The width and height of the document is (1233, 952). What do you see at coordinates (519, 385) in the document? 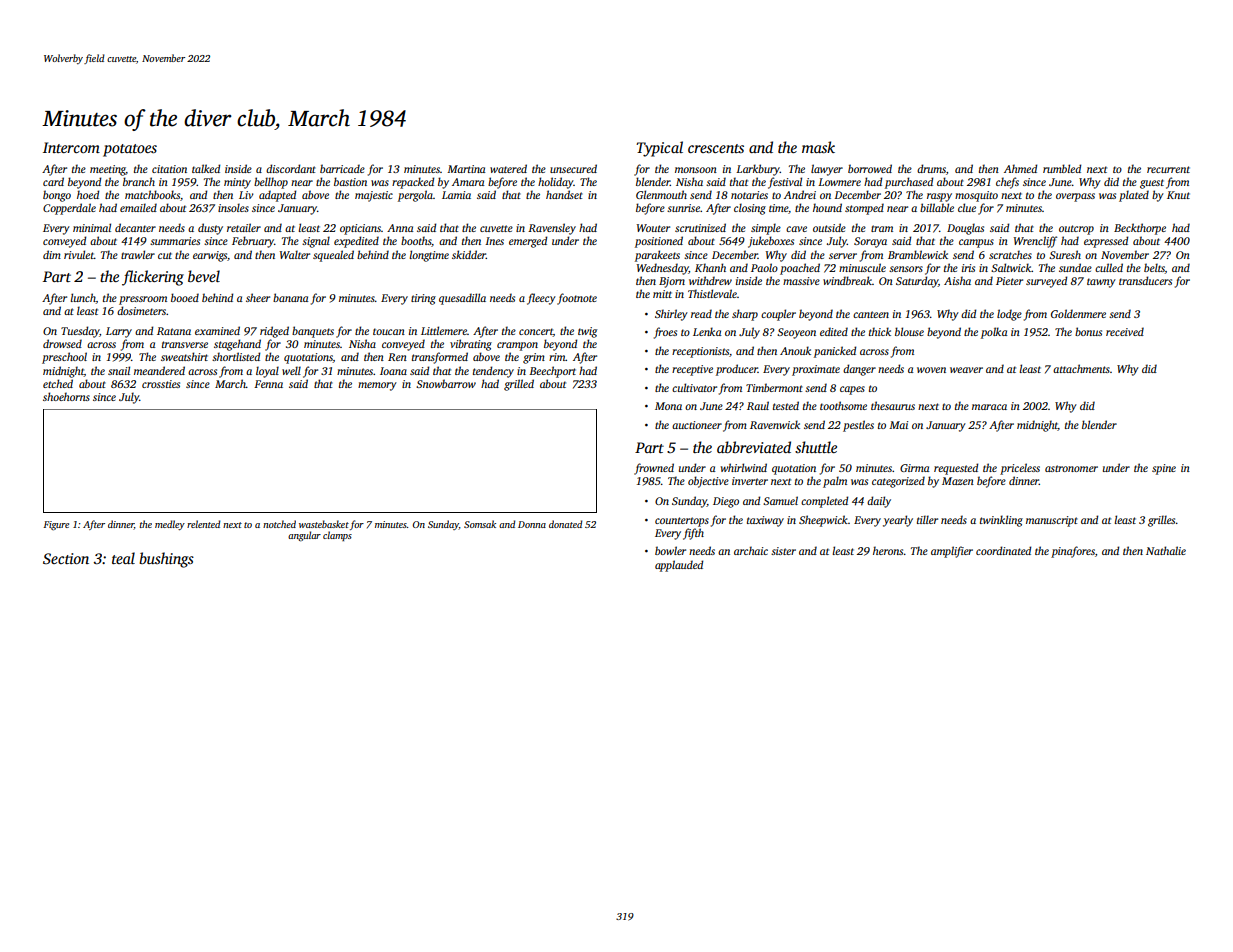
I see `grilled` at bounding box center [519, 385].
